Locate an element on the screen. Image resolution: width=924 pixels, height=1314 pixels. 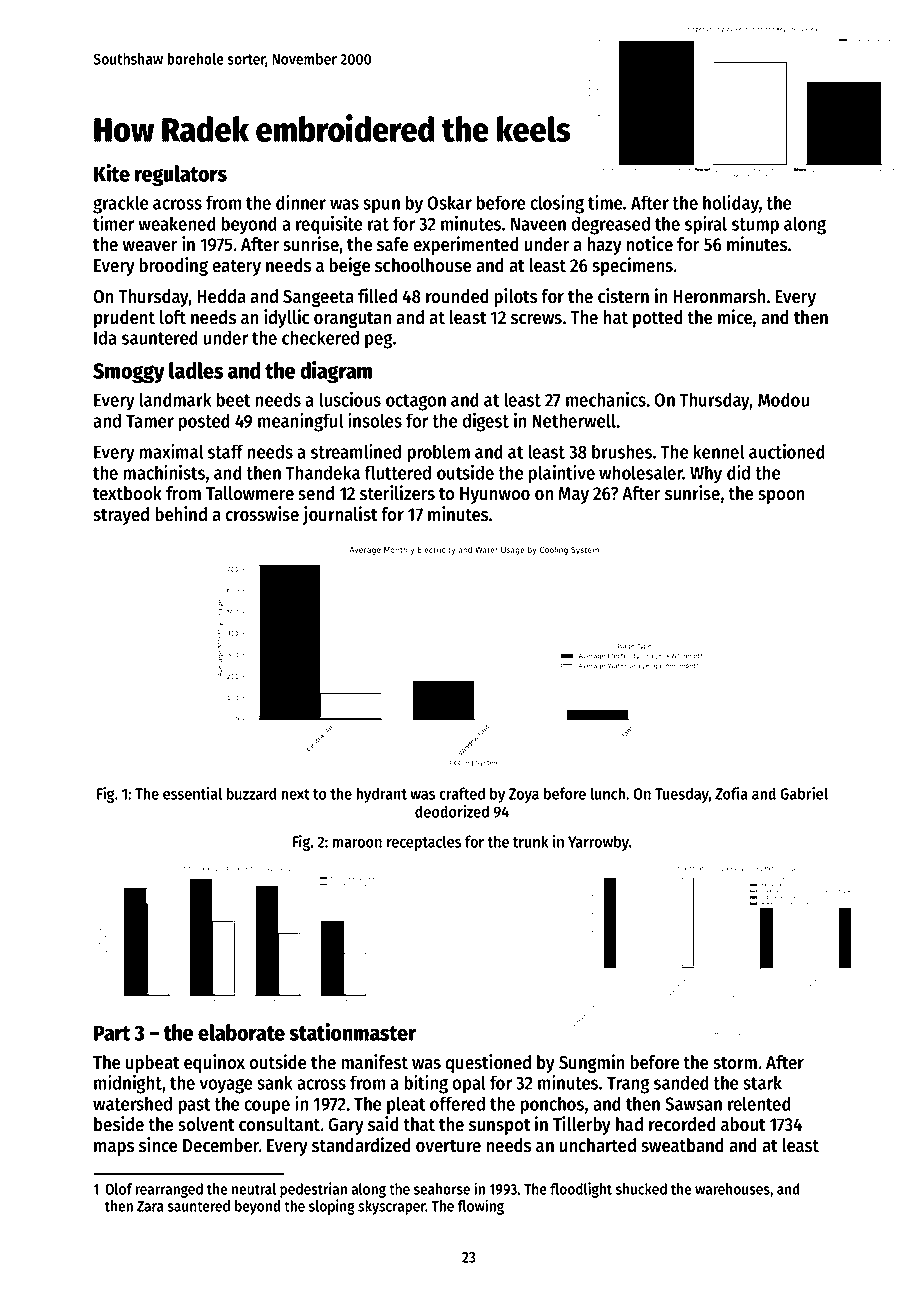
Modou is located at coordinates (783, 399).
